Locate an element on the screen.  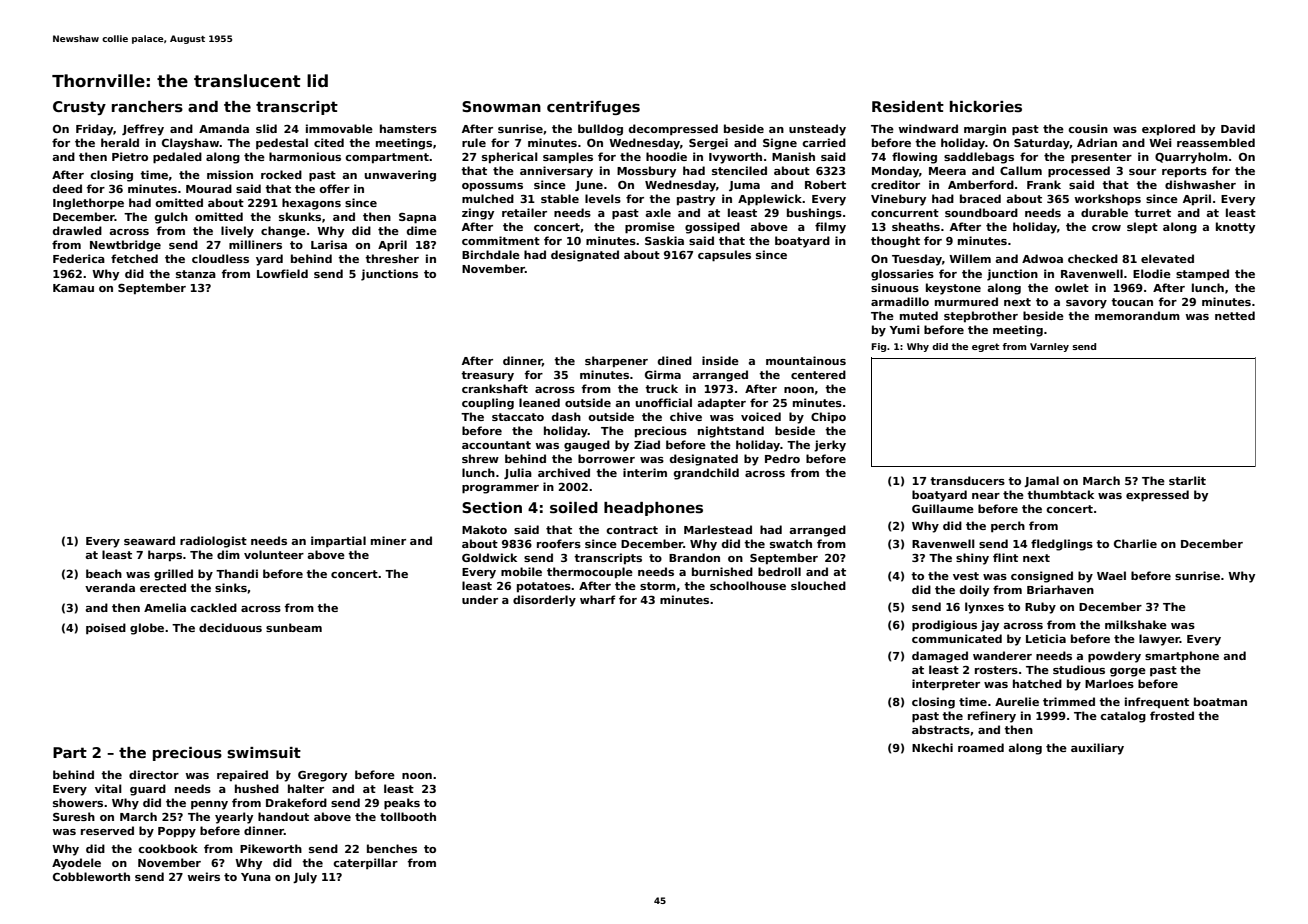
knotty is located at coordinates (1235, 228).
